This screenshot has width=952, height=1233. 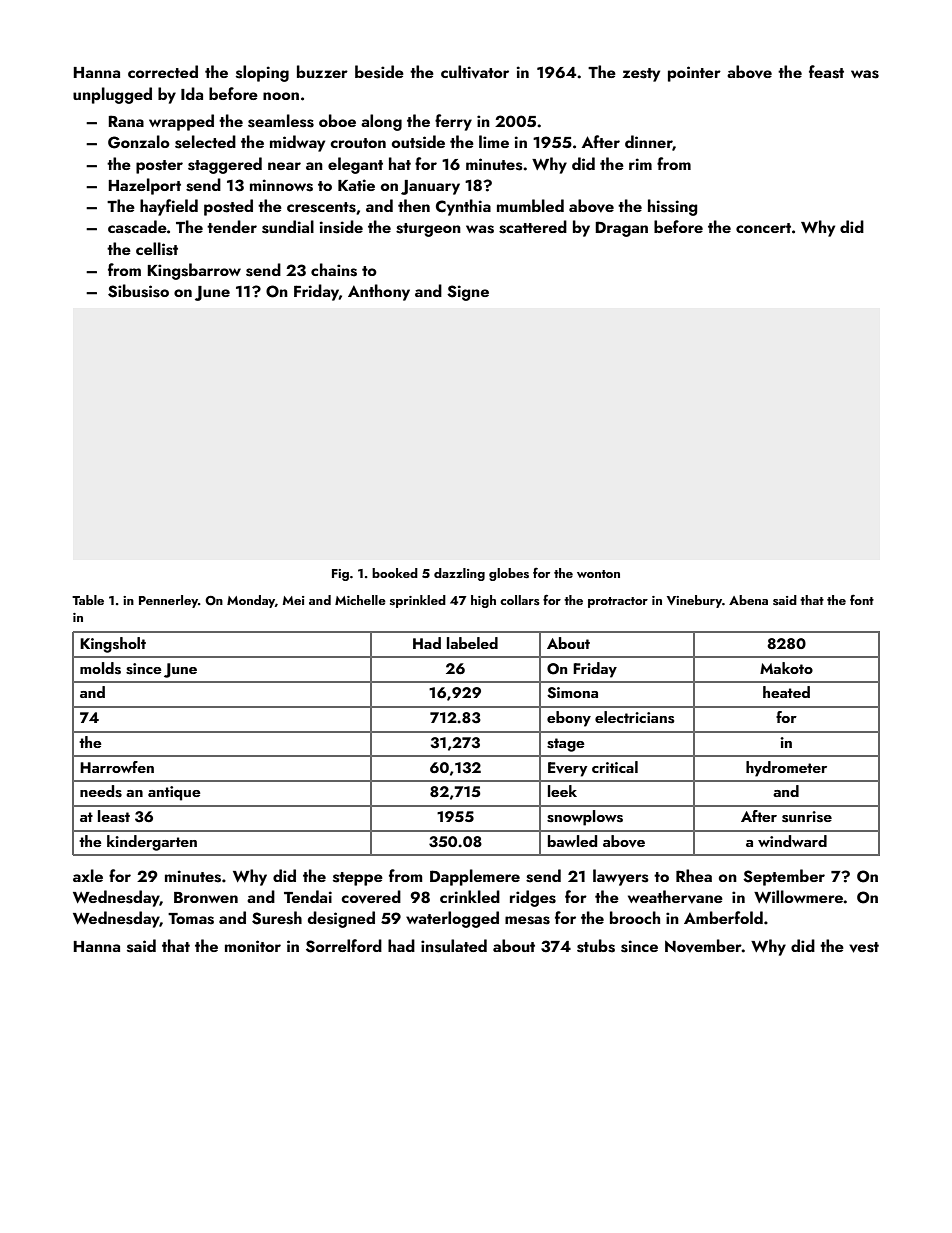 I want to click on chains, so click(x=334, y=270).
